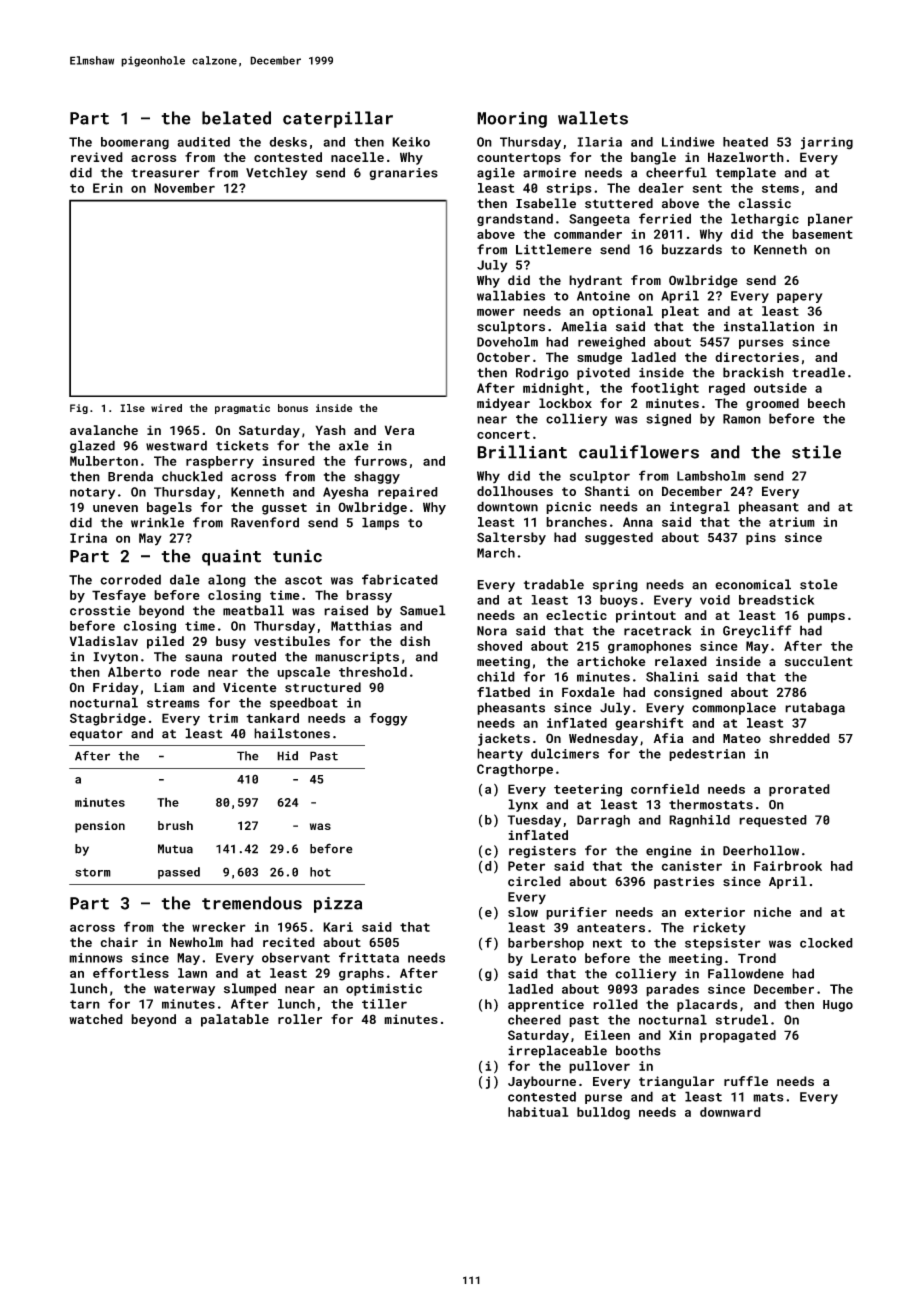 This page has height=1308, width=924. What do you see at coordinates (669, 852) in the page?
I see `engine` at bounding box center [669, 852].
